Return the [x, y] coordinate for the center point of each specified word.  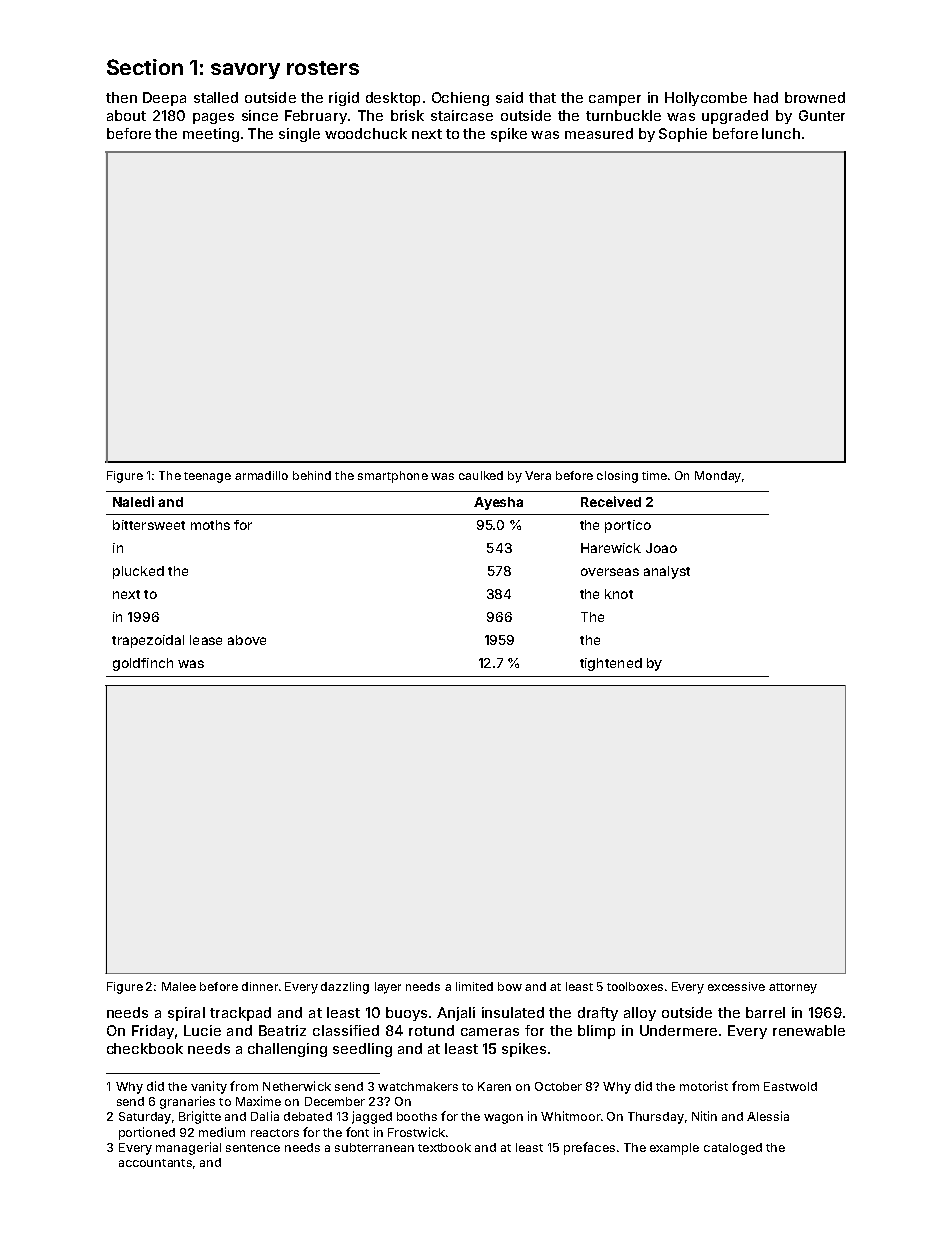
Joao [661, 548]
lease [206, 640]
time [654, 475]
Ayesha [498, 503]
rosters [323, 68]
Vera [538, 475]
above [247, 640]
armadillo [261, 475]
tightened [611, 664]
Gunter [822, 115]
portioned [147, 1133]
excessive [736, 986]
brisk [407, 115]
